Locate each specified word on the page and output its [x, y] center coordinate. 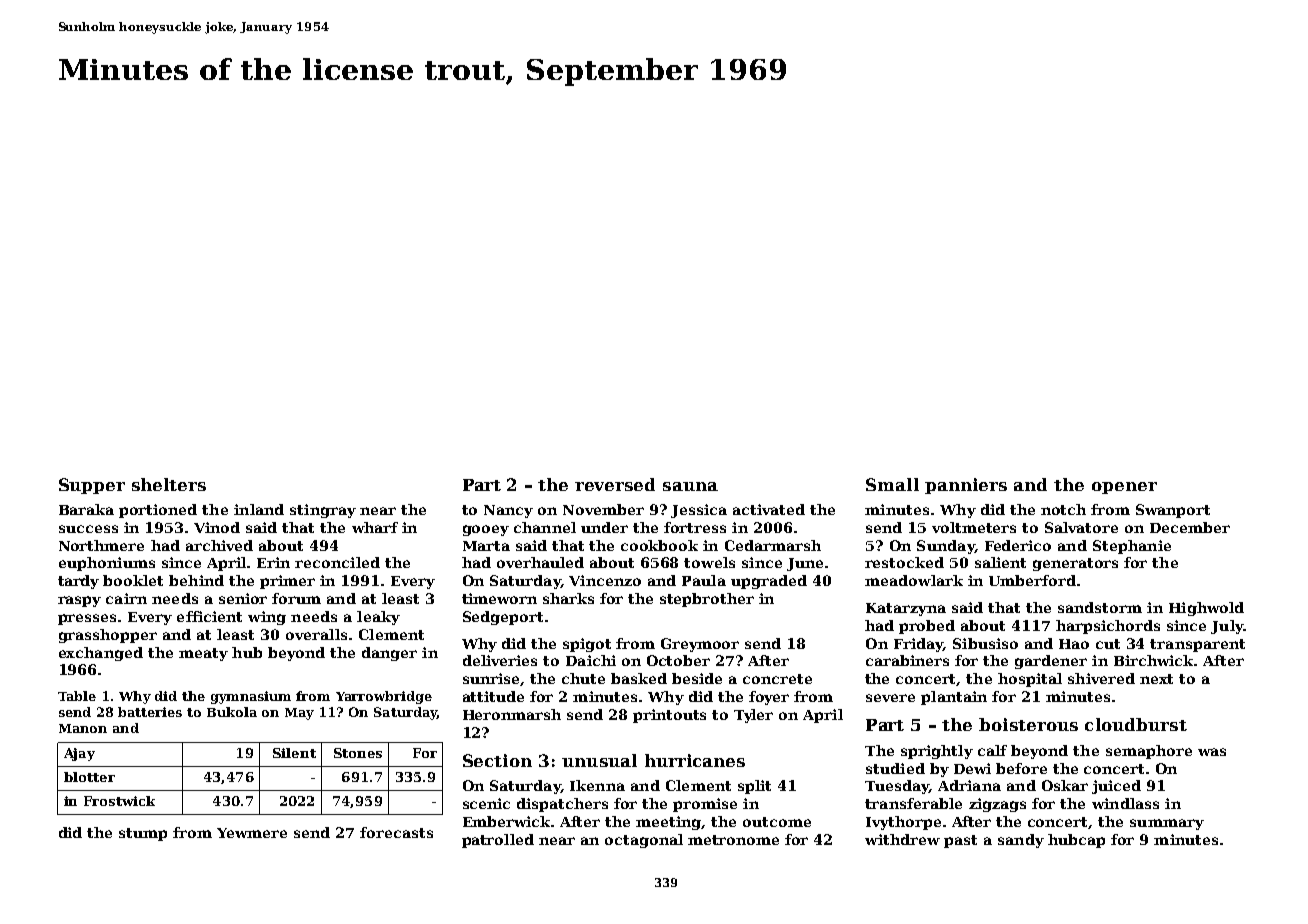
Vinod [217, 527]
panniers [966, 486]
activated [769, 509]
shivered [1101, 678]
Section [497, 760]
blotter [89, 777]
